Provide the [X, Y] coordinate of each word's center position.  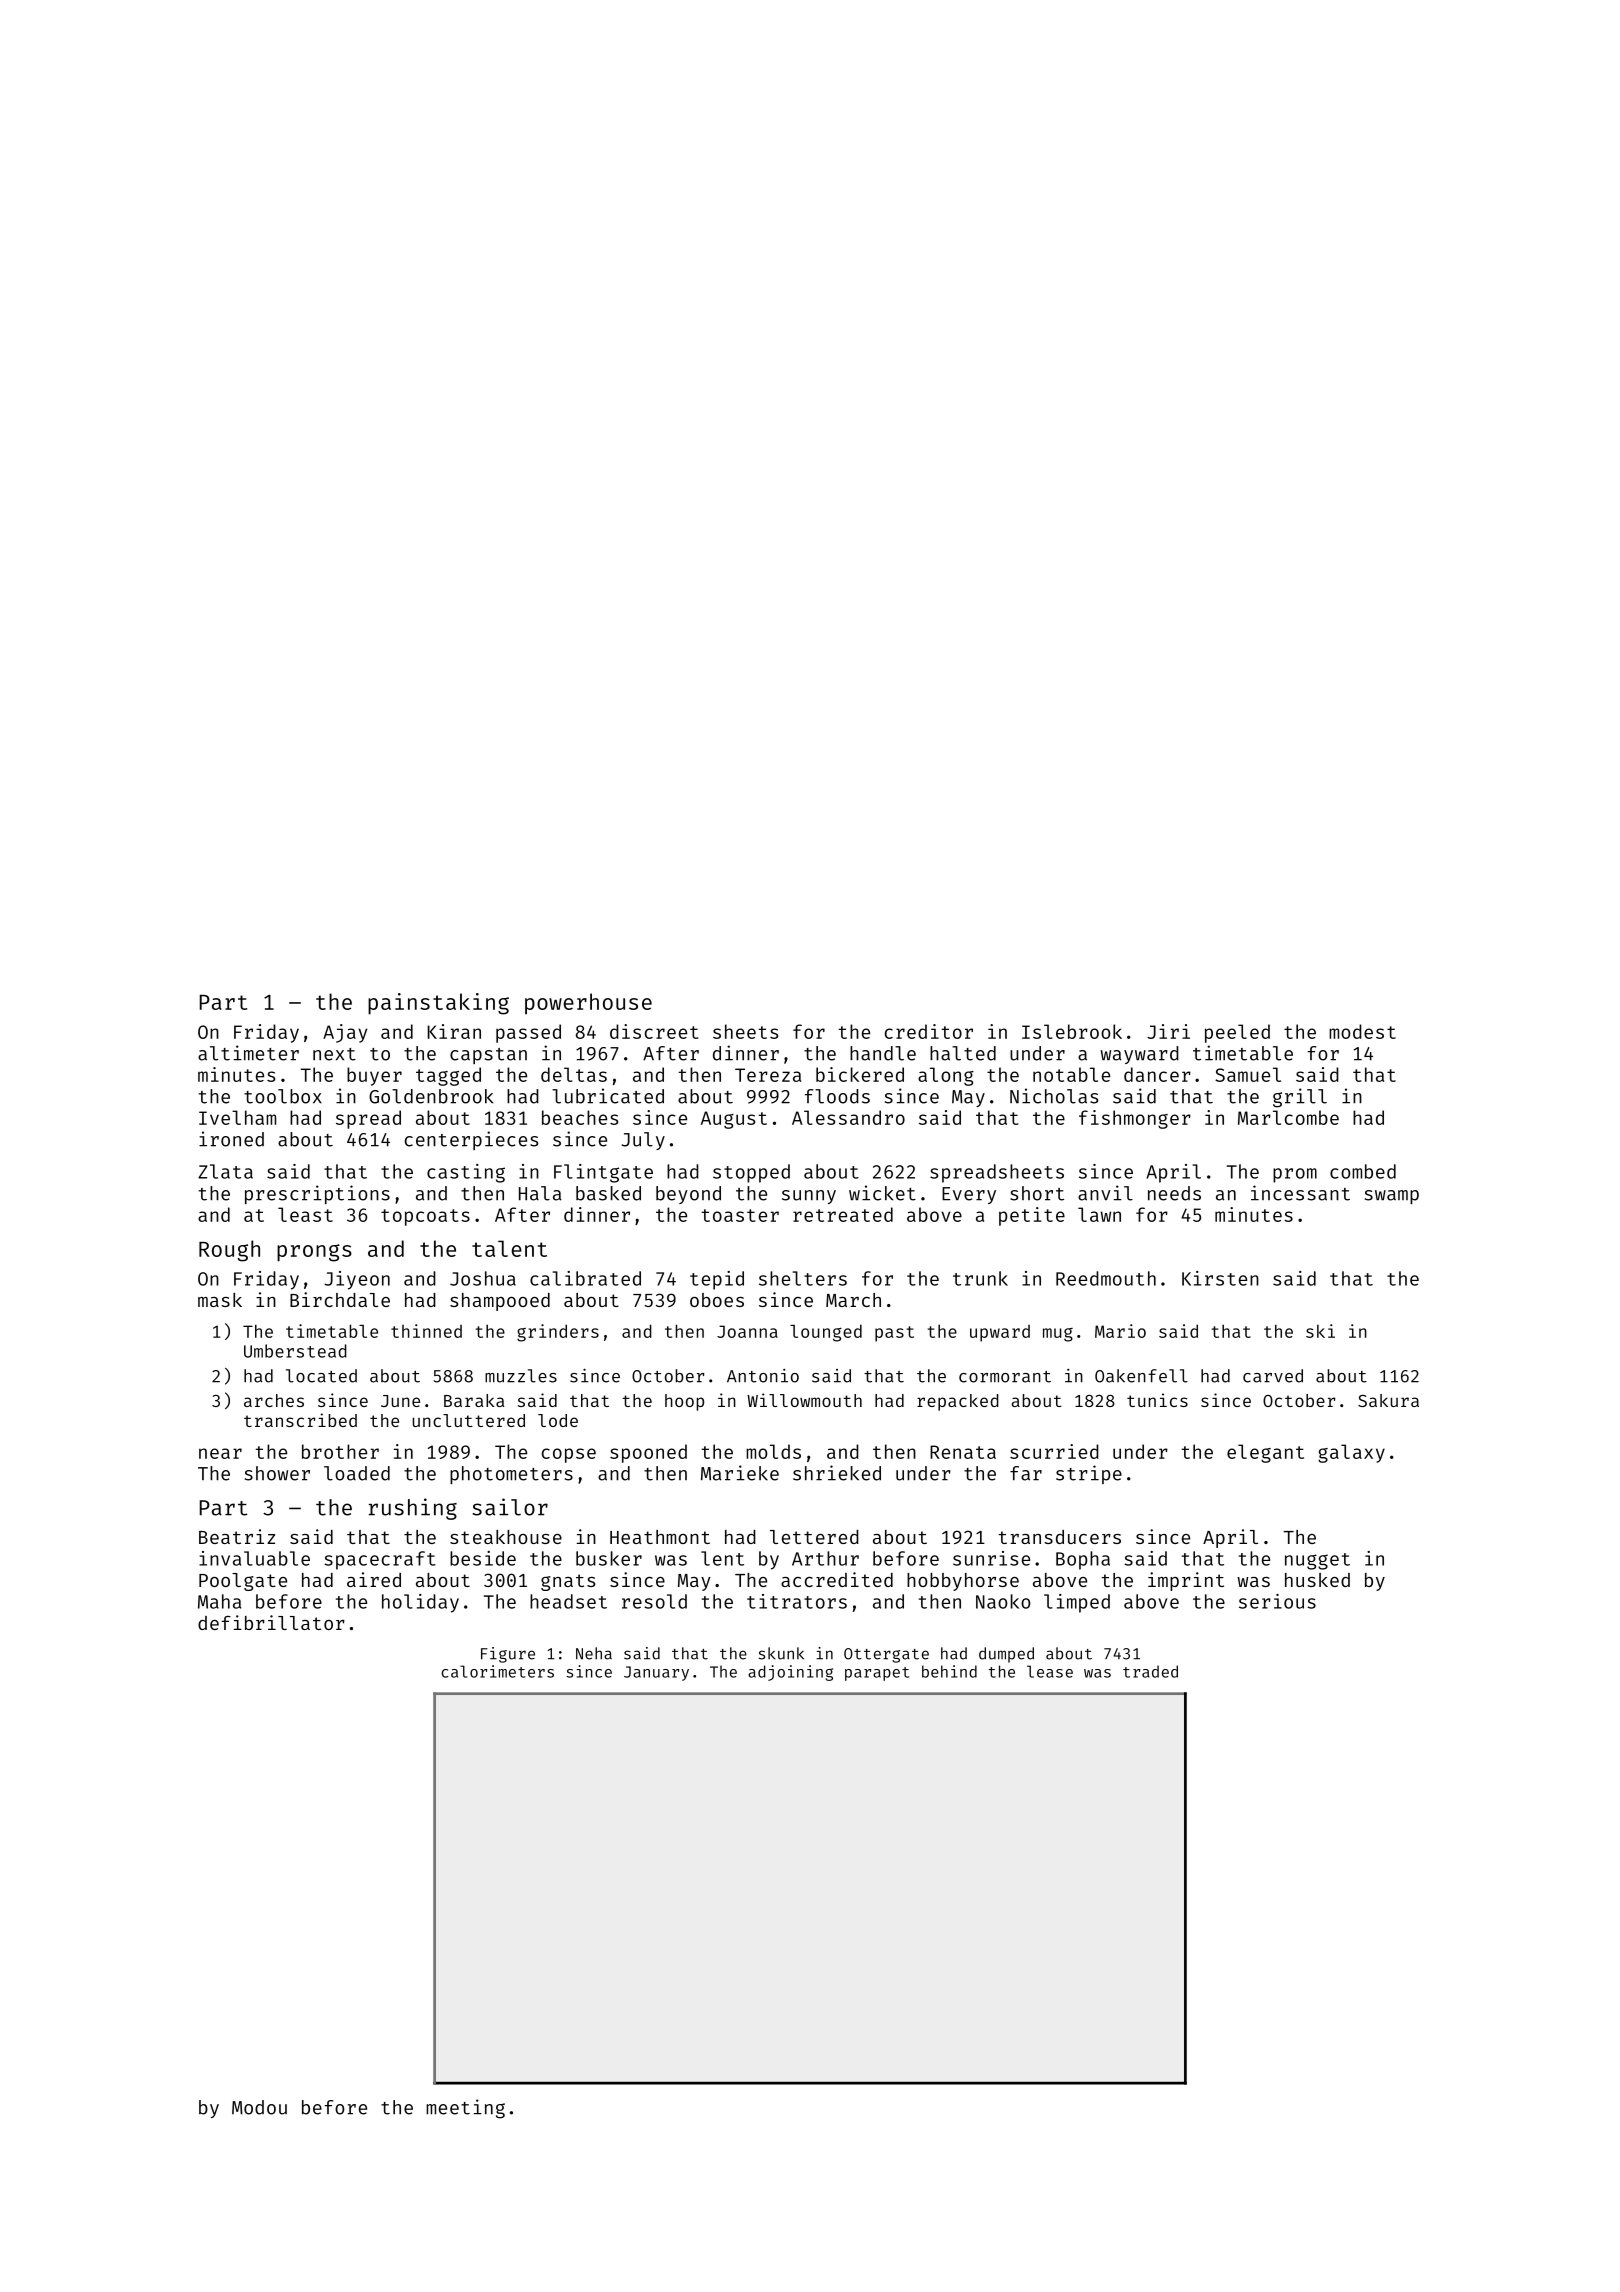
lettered [814, 1537]
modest [1362, 1031]
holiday [420, 1603]
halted [963, 1053]
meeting [465, 2109]
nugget [1317, 1561]
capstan [488, 1056]
